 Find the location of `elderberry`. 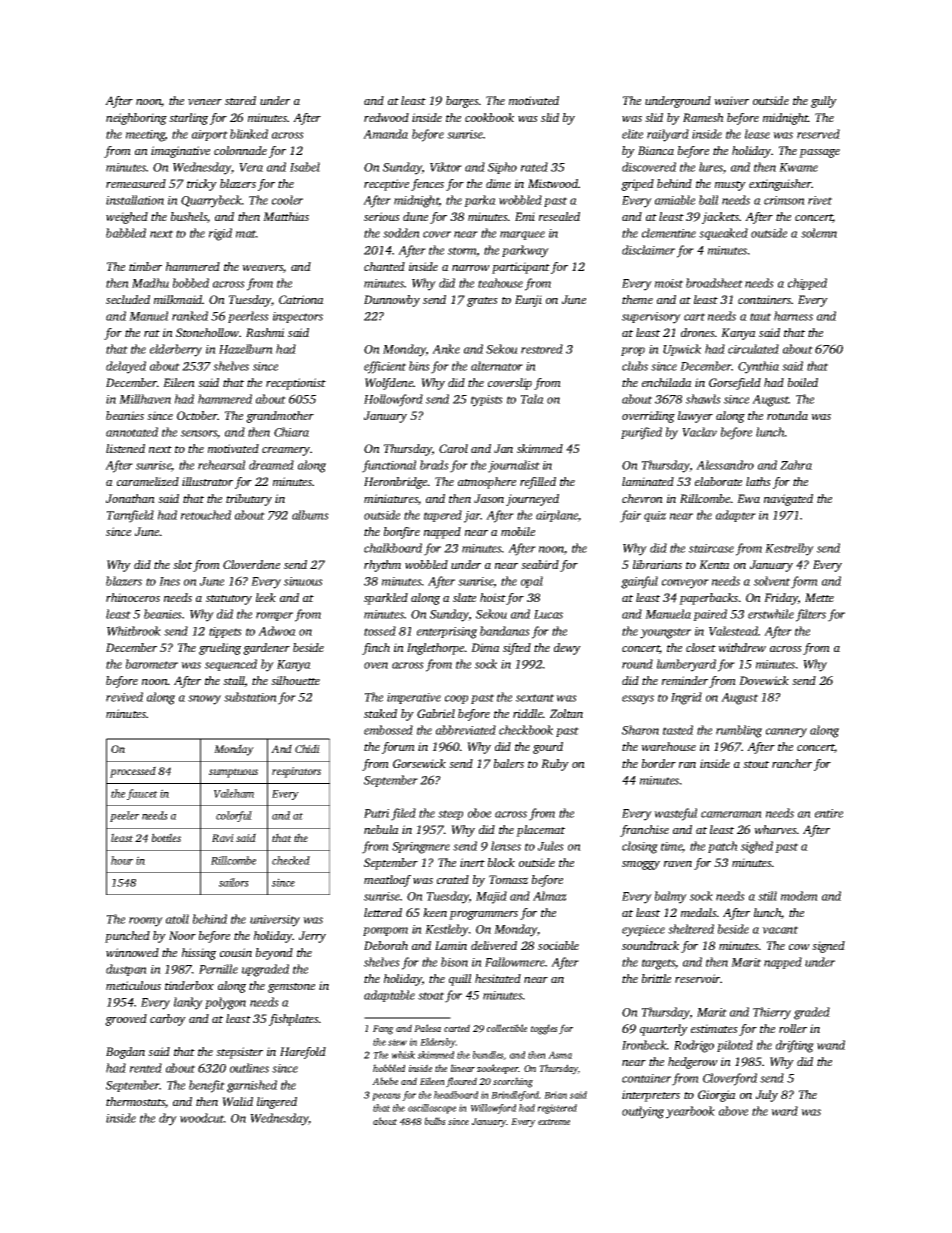

elderberry is located at coordinates (176, 350).
